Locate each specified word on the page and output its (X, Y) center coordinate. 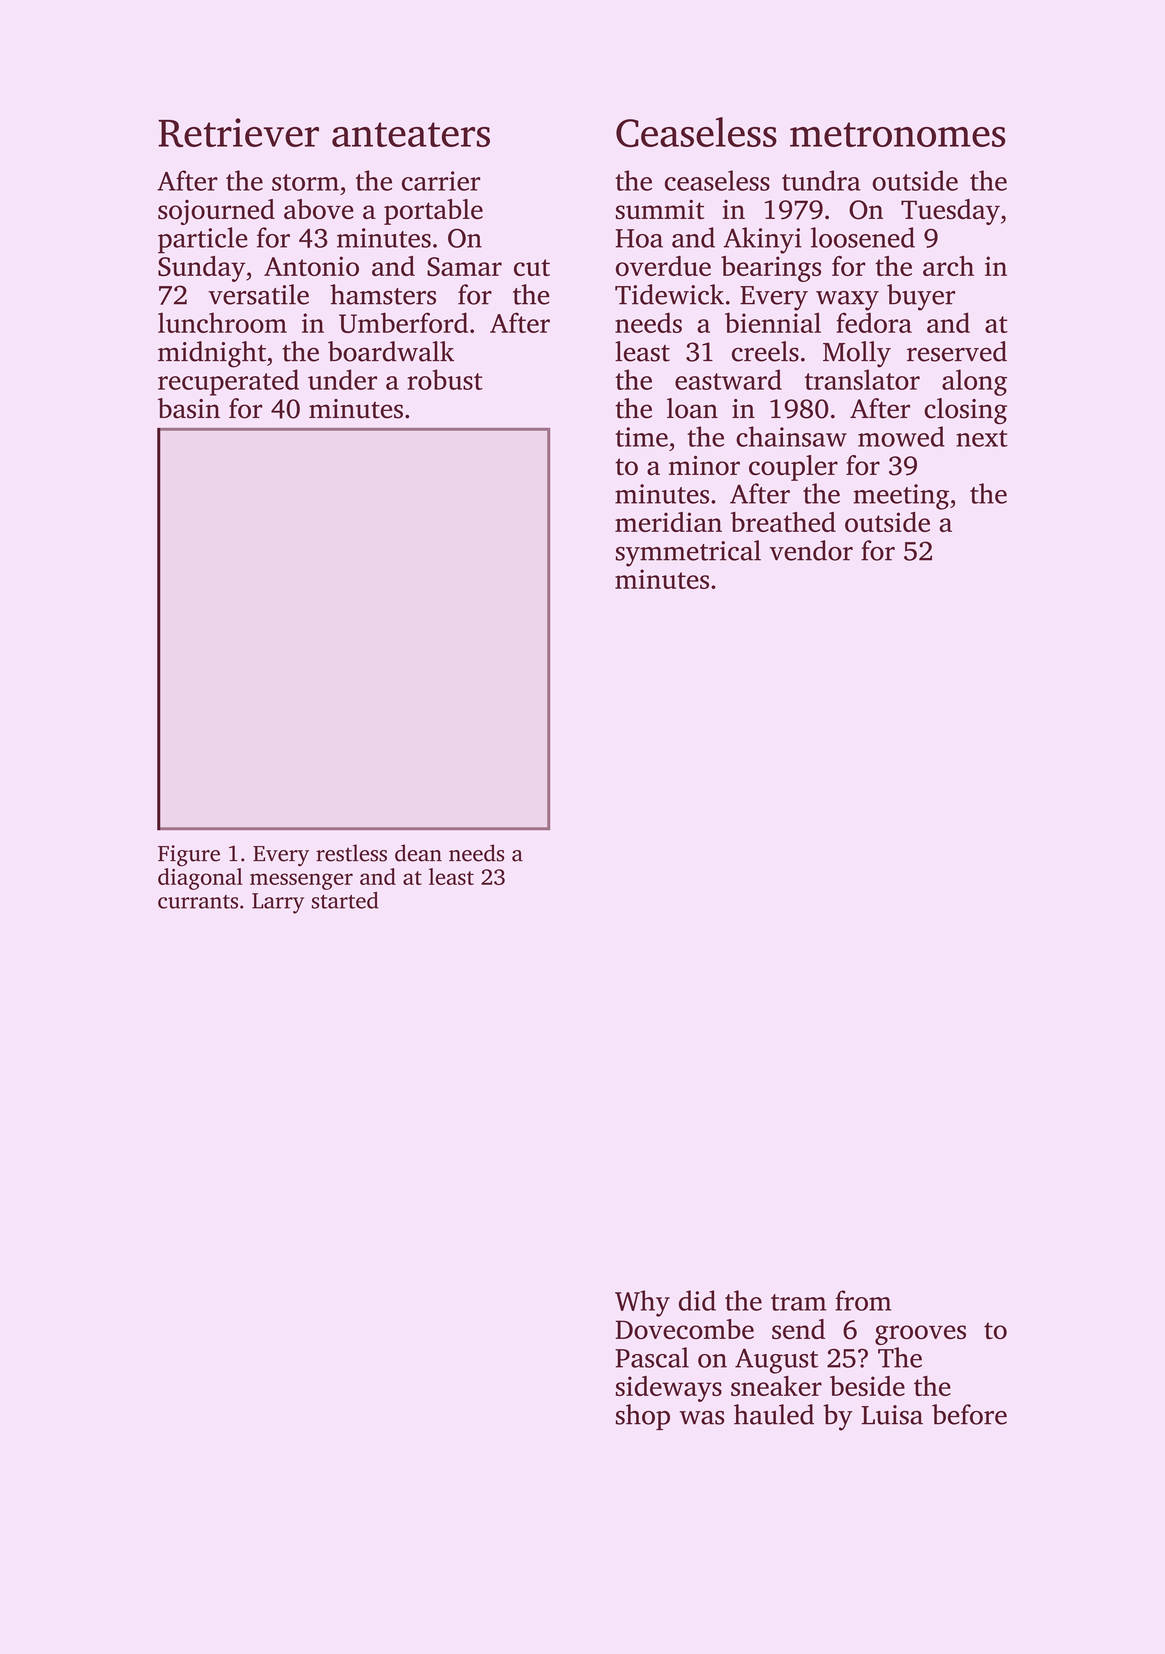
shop (643, 1417)
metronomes (897, 134)
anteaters (411, 134)
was (702, 1418)
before (969, 1414)
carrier (441, 181)
